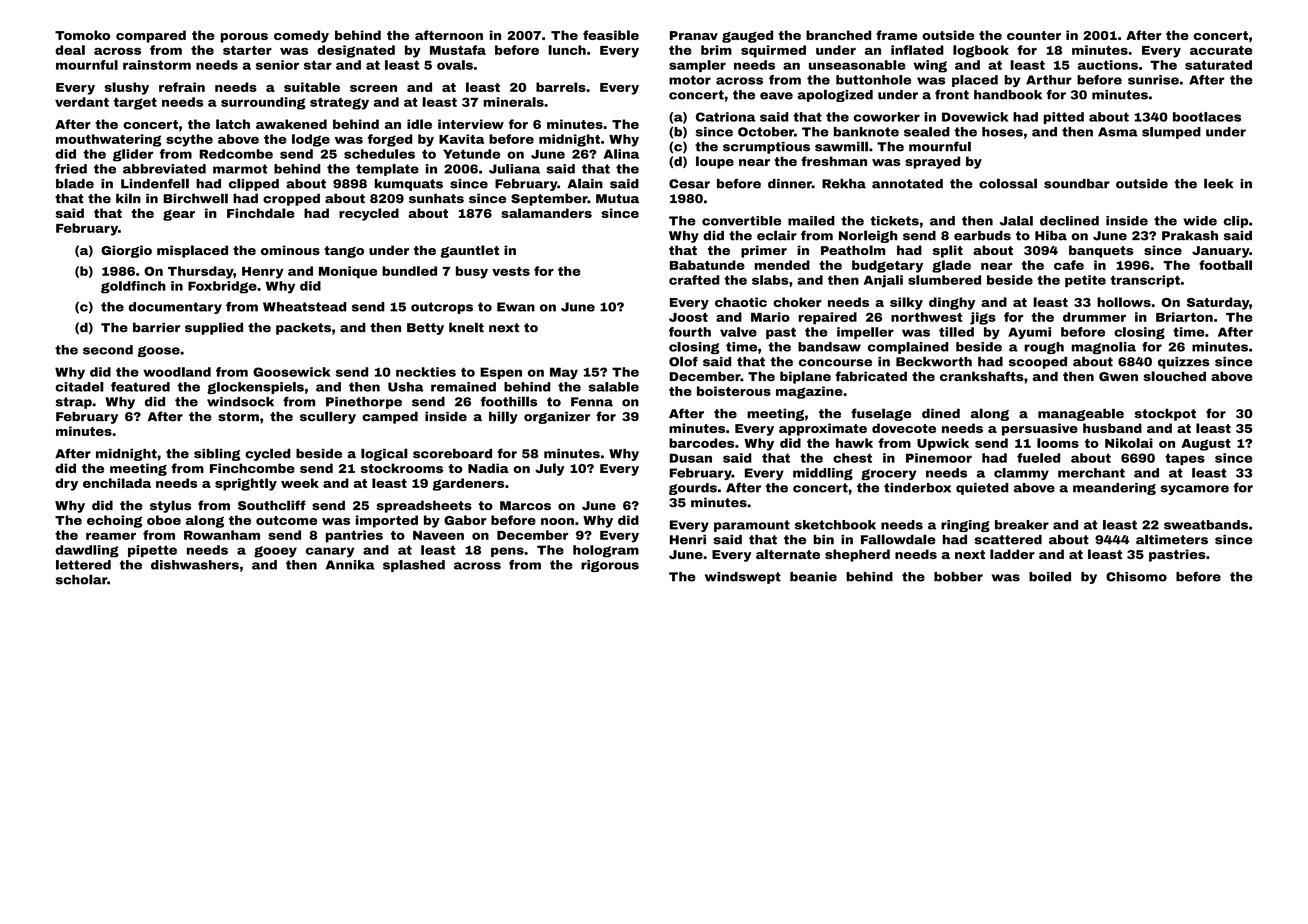 The image size is (1308, 924). What do you see at coordinates (514, 102) in the image?
I see `minerals` at bounding box center [514, 102].
